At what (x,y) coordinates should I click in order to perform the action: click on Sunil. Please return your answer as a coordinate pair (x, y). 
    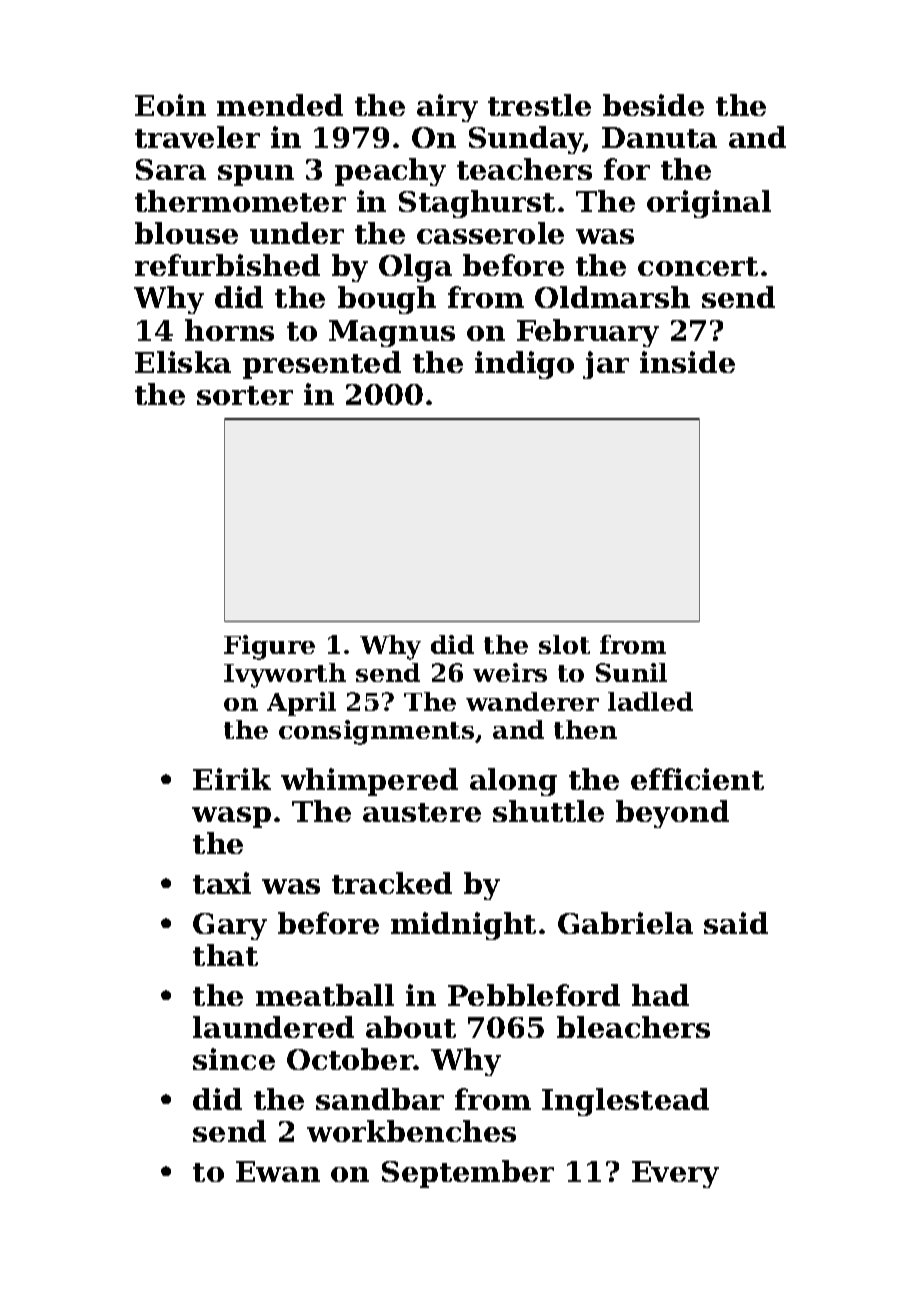
    Looking at the image, I should click on (631, 672).
